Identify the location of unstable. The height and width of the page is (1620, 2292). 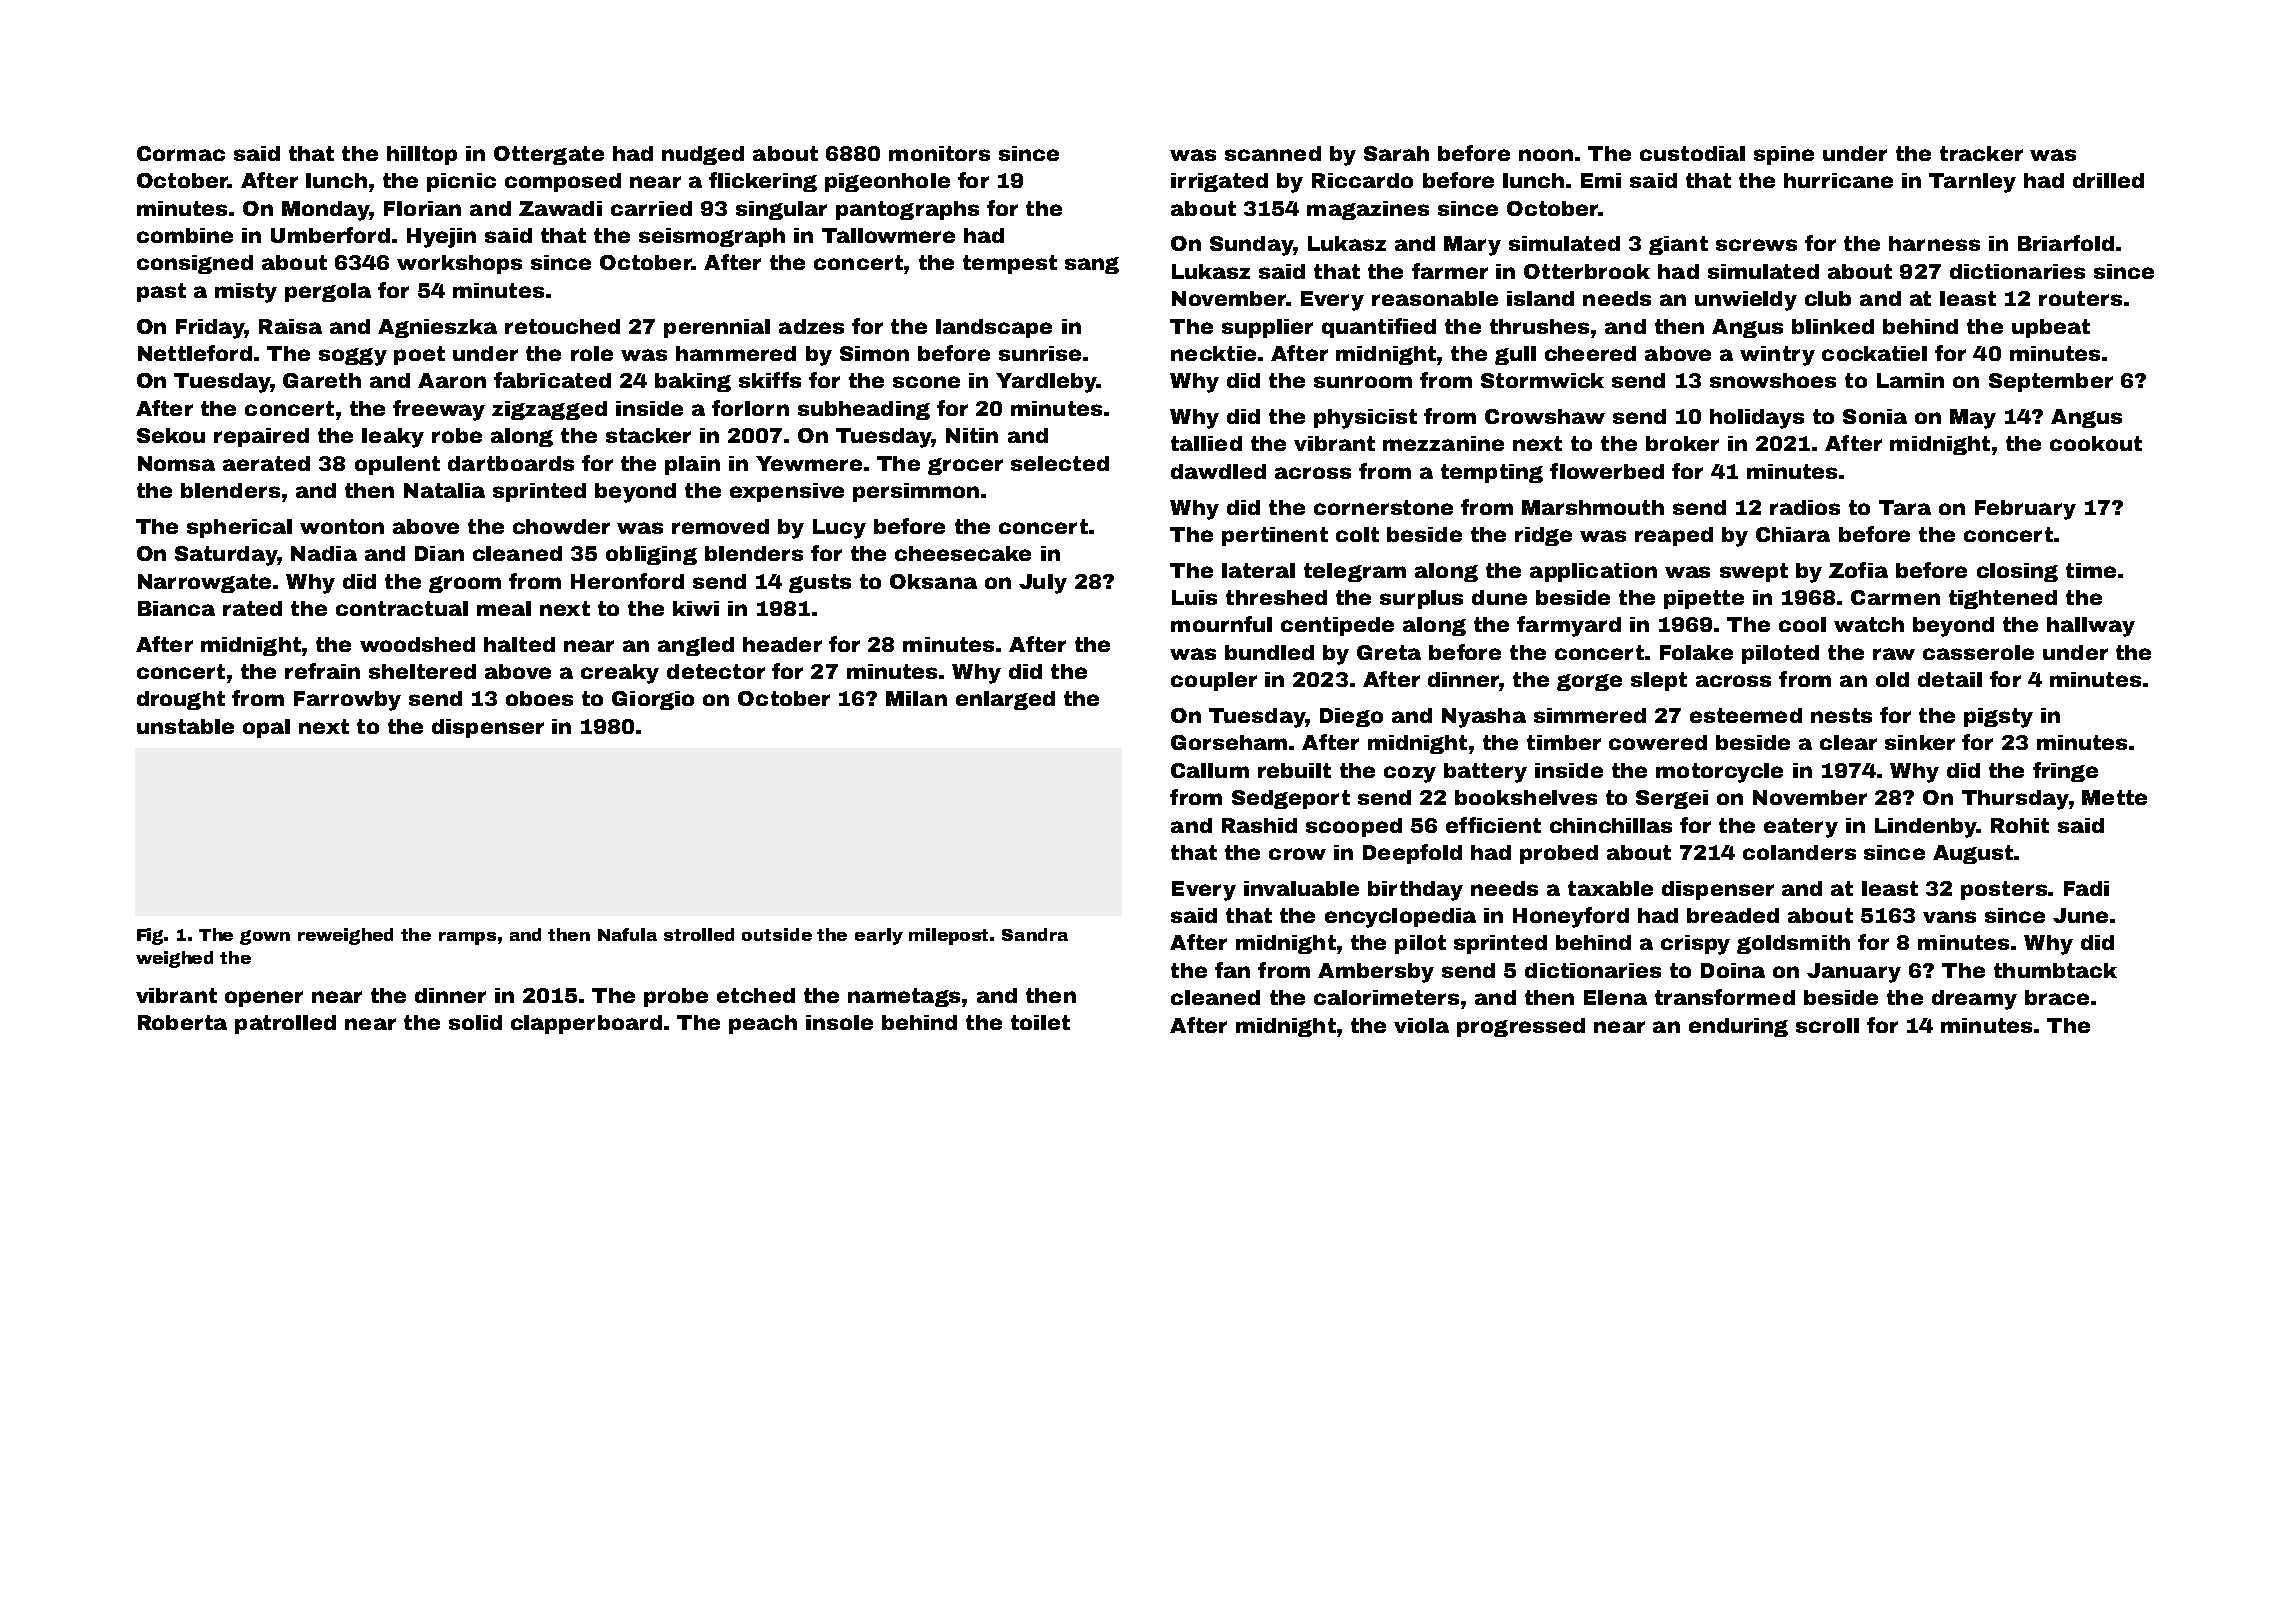
(185, 726).
